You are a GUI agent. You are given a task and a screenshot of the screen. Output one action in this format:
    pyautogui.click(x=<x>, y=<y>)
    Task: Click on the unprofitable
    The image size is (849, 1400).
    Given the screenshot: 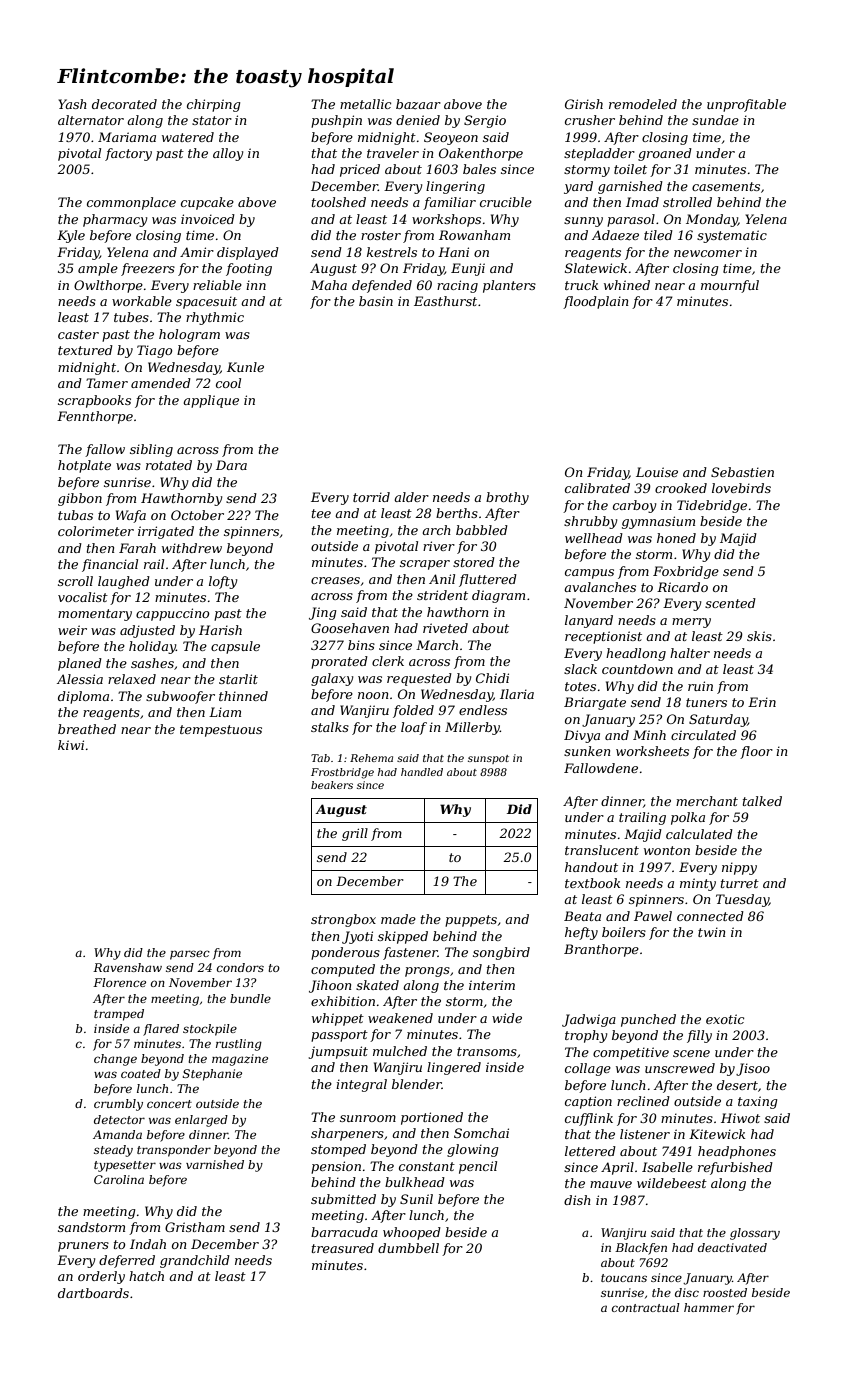 What is the action you would take?
    pyautogui.click(x=746, y=105)
